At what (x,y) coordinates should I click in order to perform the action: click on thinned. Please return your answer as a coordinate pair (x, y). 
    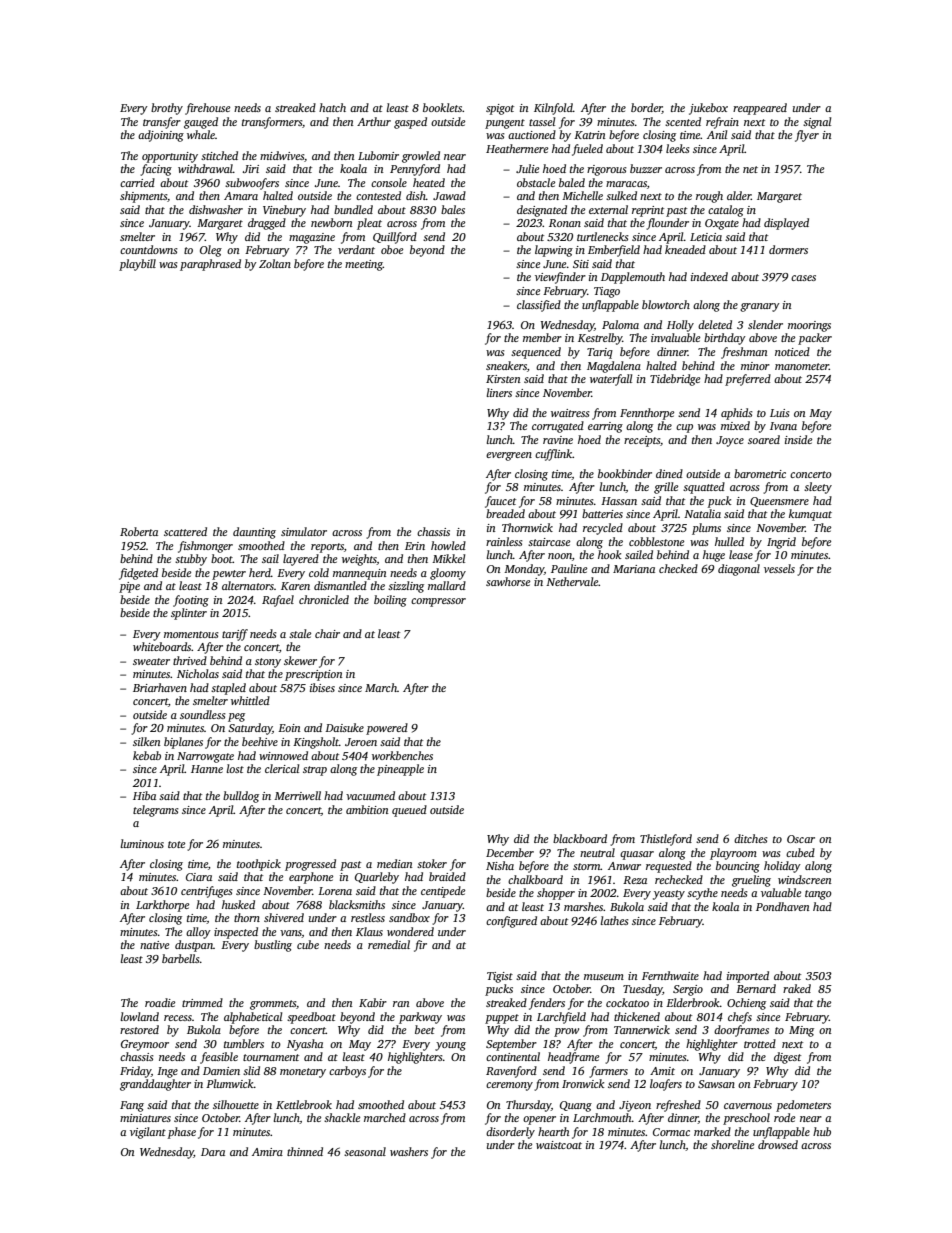
    Looking at the image, I should click on (305, 1151).
